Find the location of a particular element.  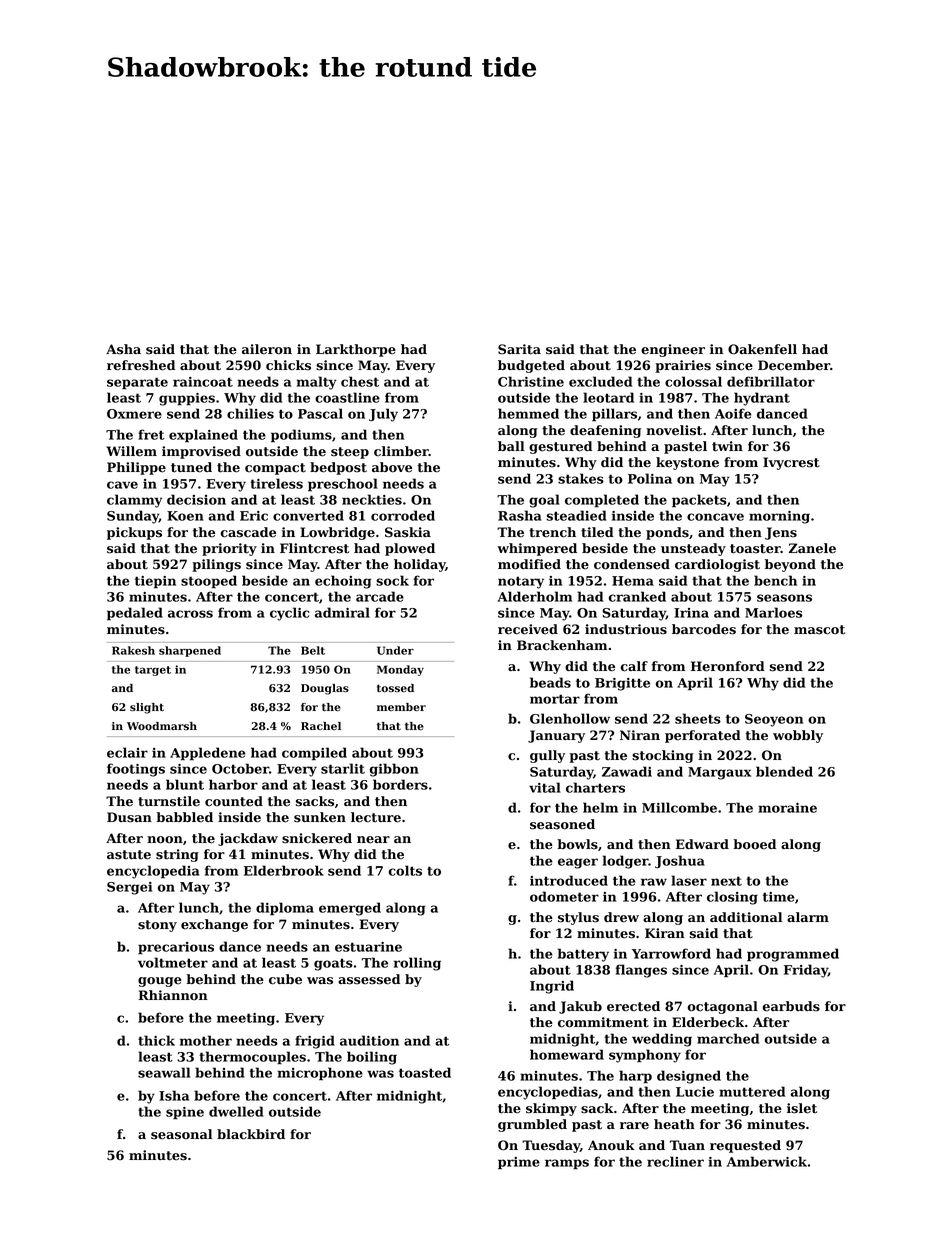

Oakenfell is located at coordinates (762, 349).
